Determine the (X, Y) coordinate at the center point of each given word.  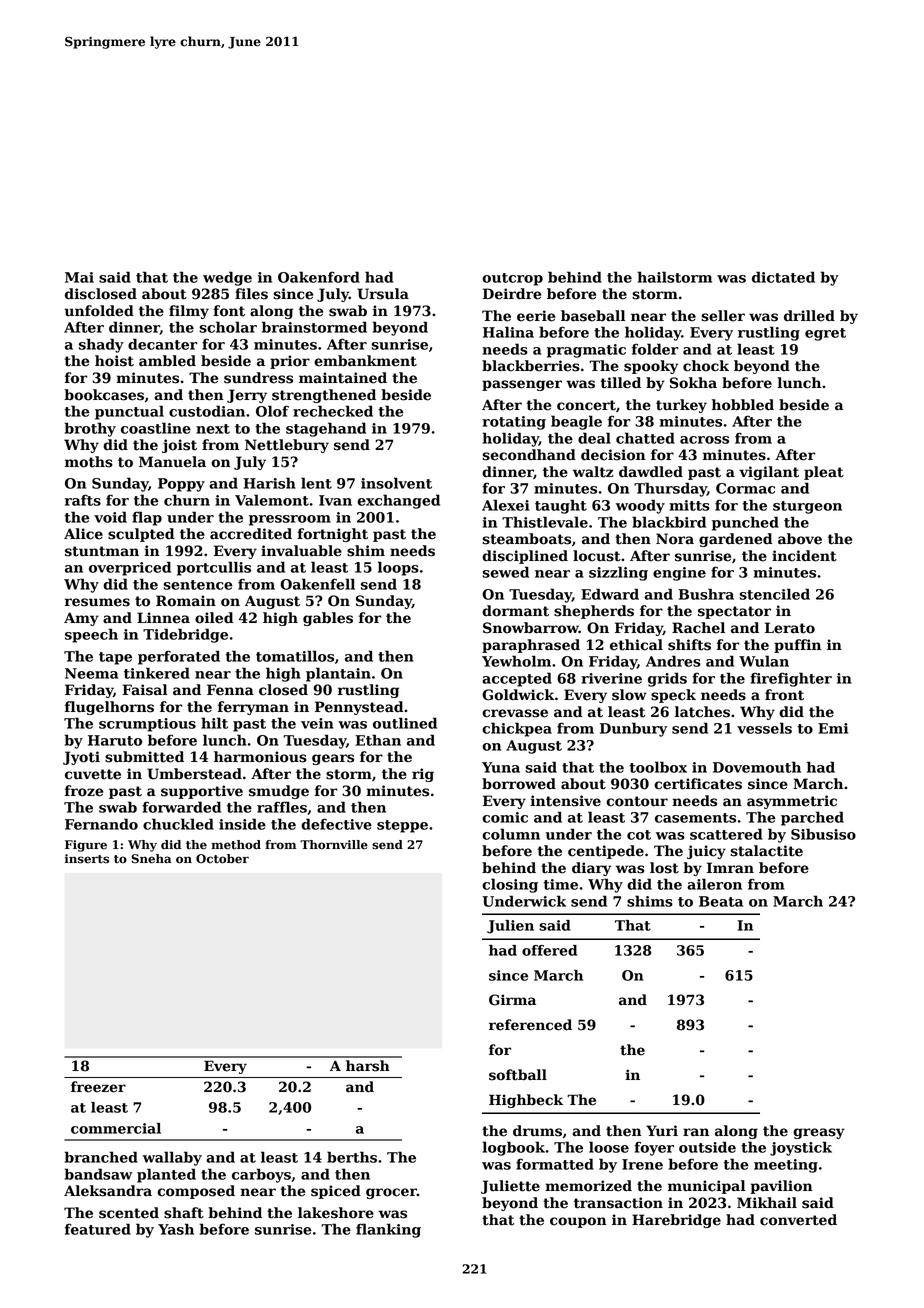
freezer (98, 1087)
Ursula (383, 294)
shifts (689, 645)
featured (98, 1229)
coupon (578, 1222)
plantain (338, 674)
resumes (97, 602)
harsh (368, 1066)
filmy (189, 312)
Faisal (145, 690)
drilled (809, 316)
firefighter (791, 679)
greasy (819, 1133)
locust (597, 556)
